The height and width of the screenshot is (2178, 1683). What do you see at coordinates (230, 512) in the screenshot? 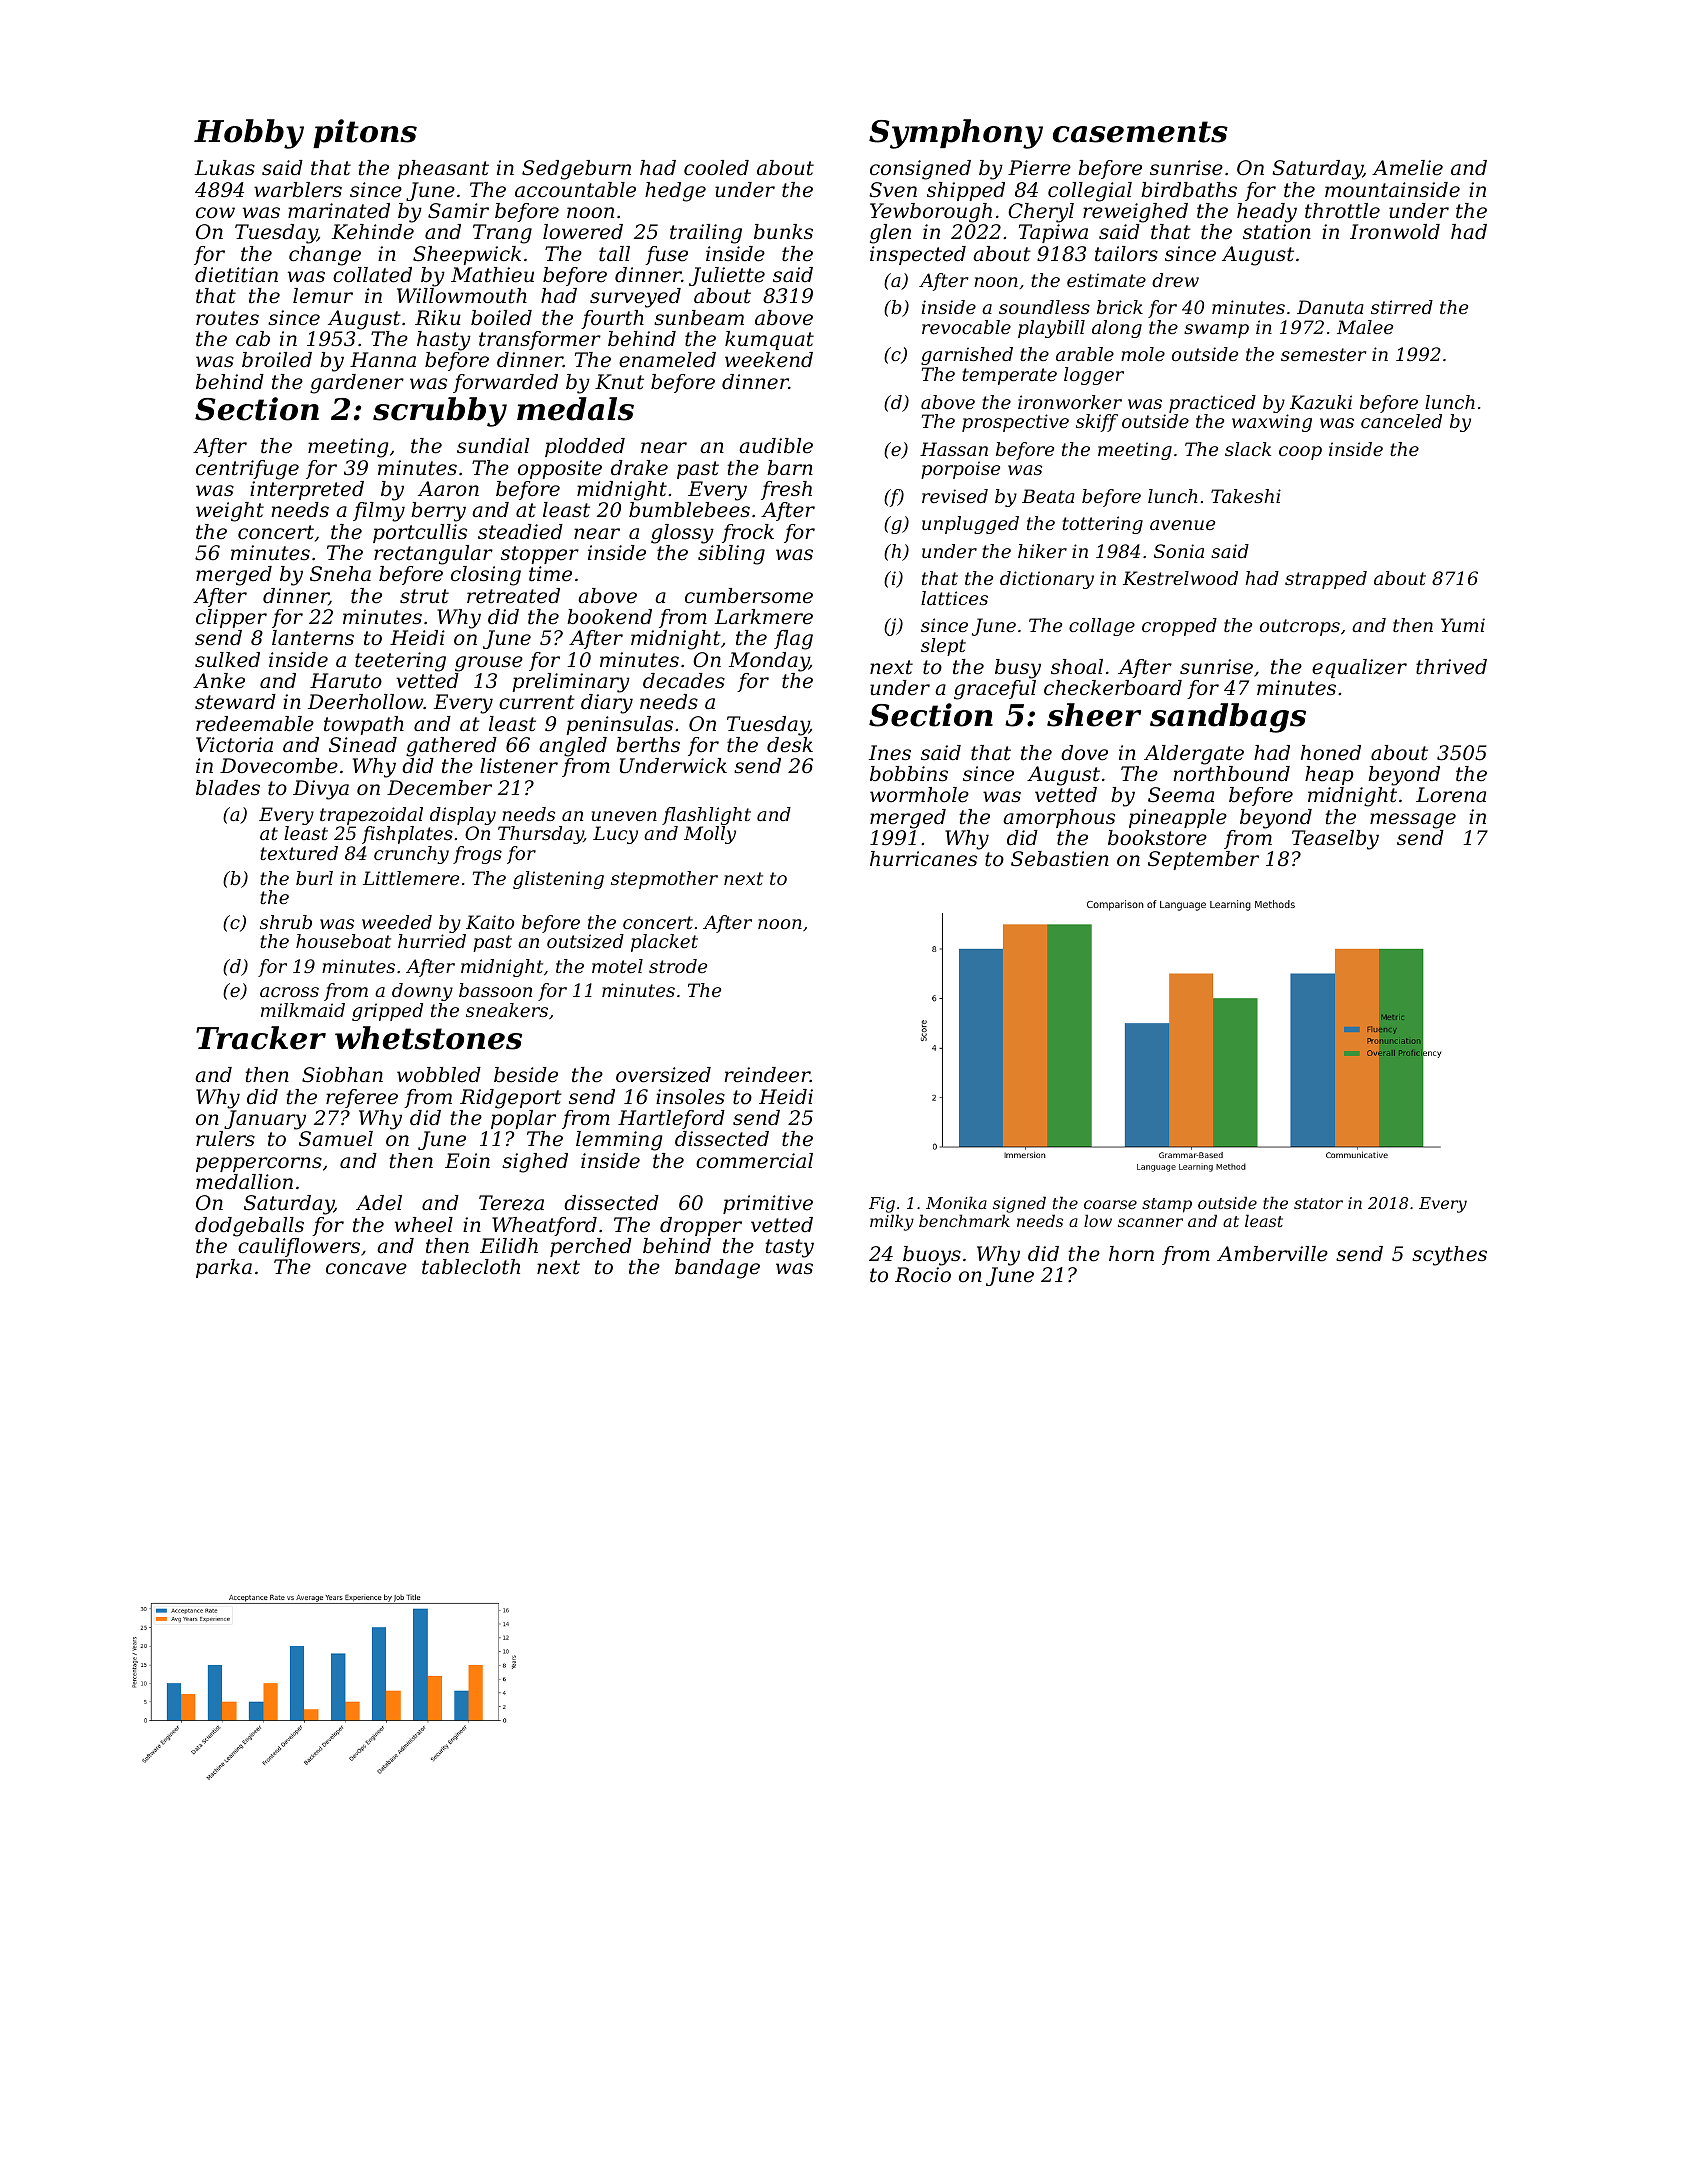
I see `weight` at bounding box center [230, 512].
